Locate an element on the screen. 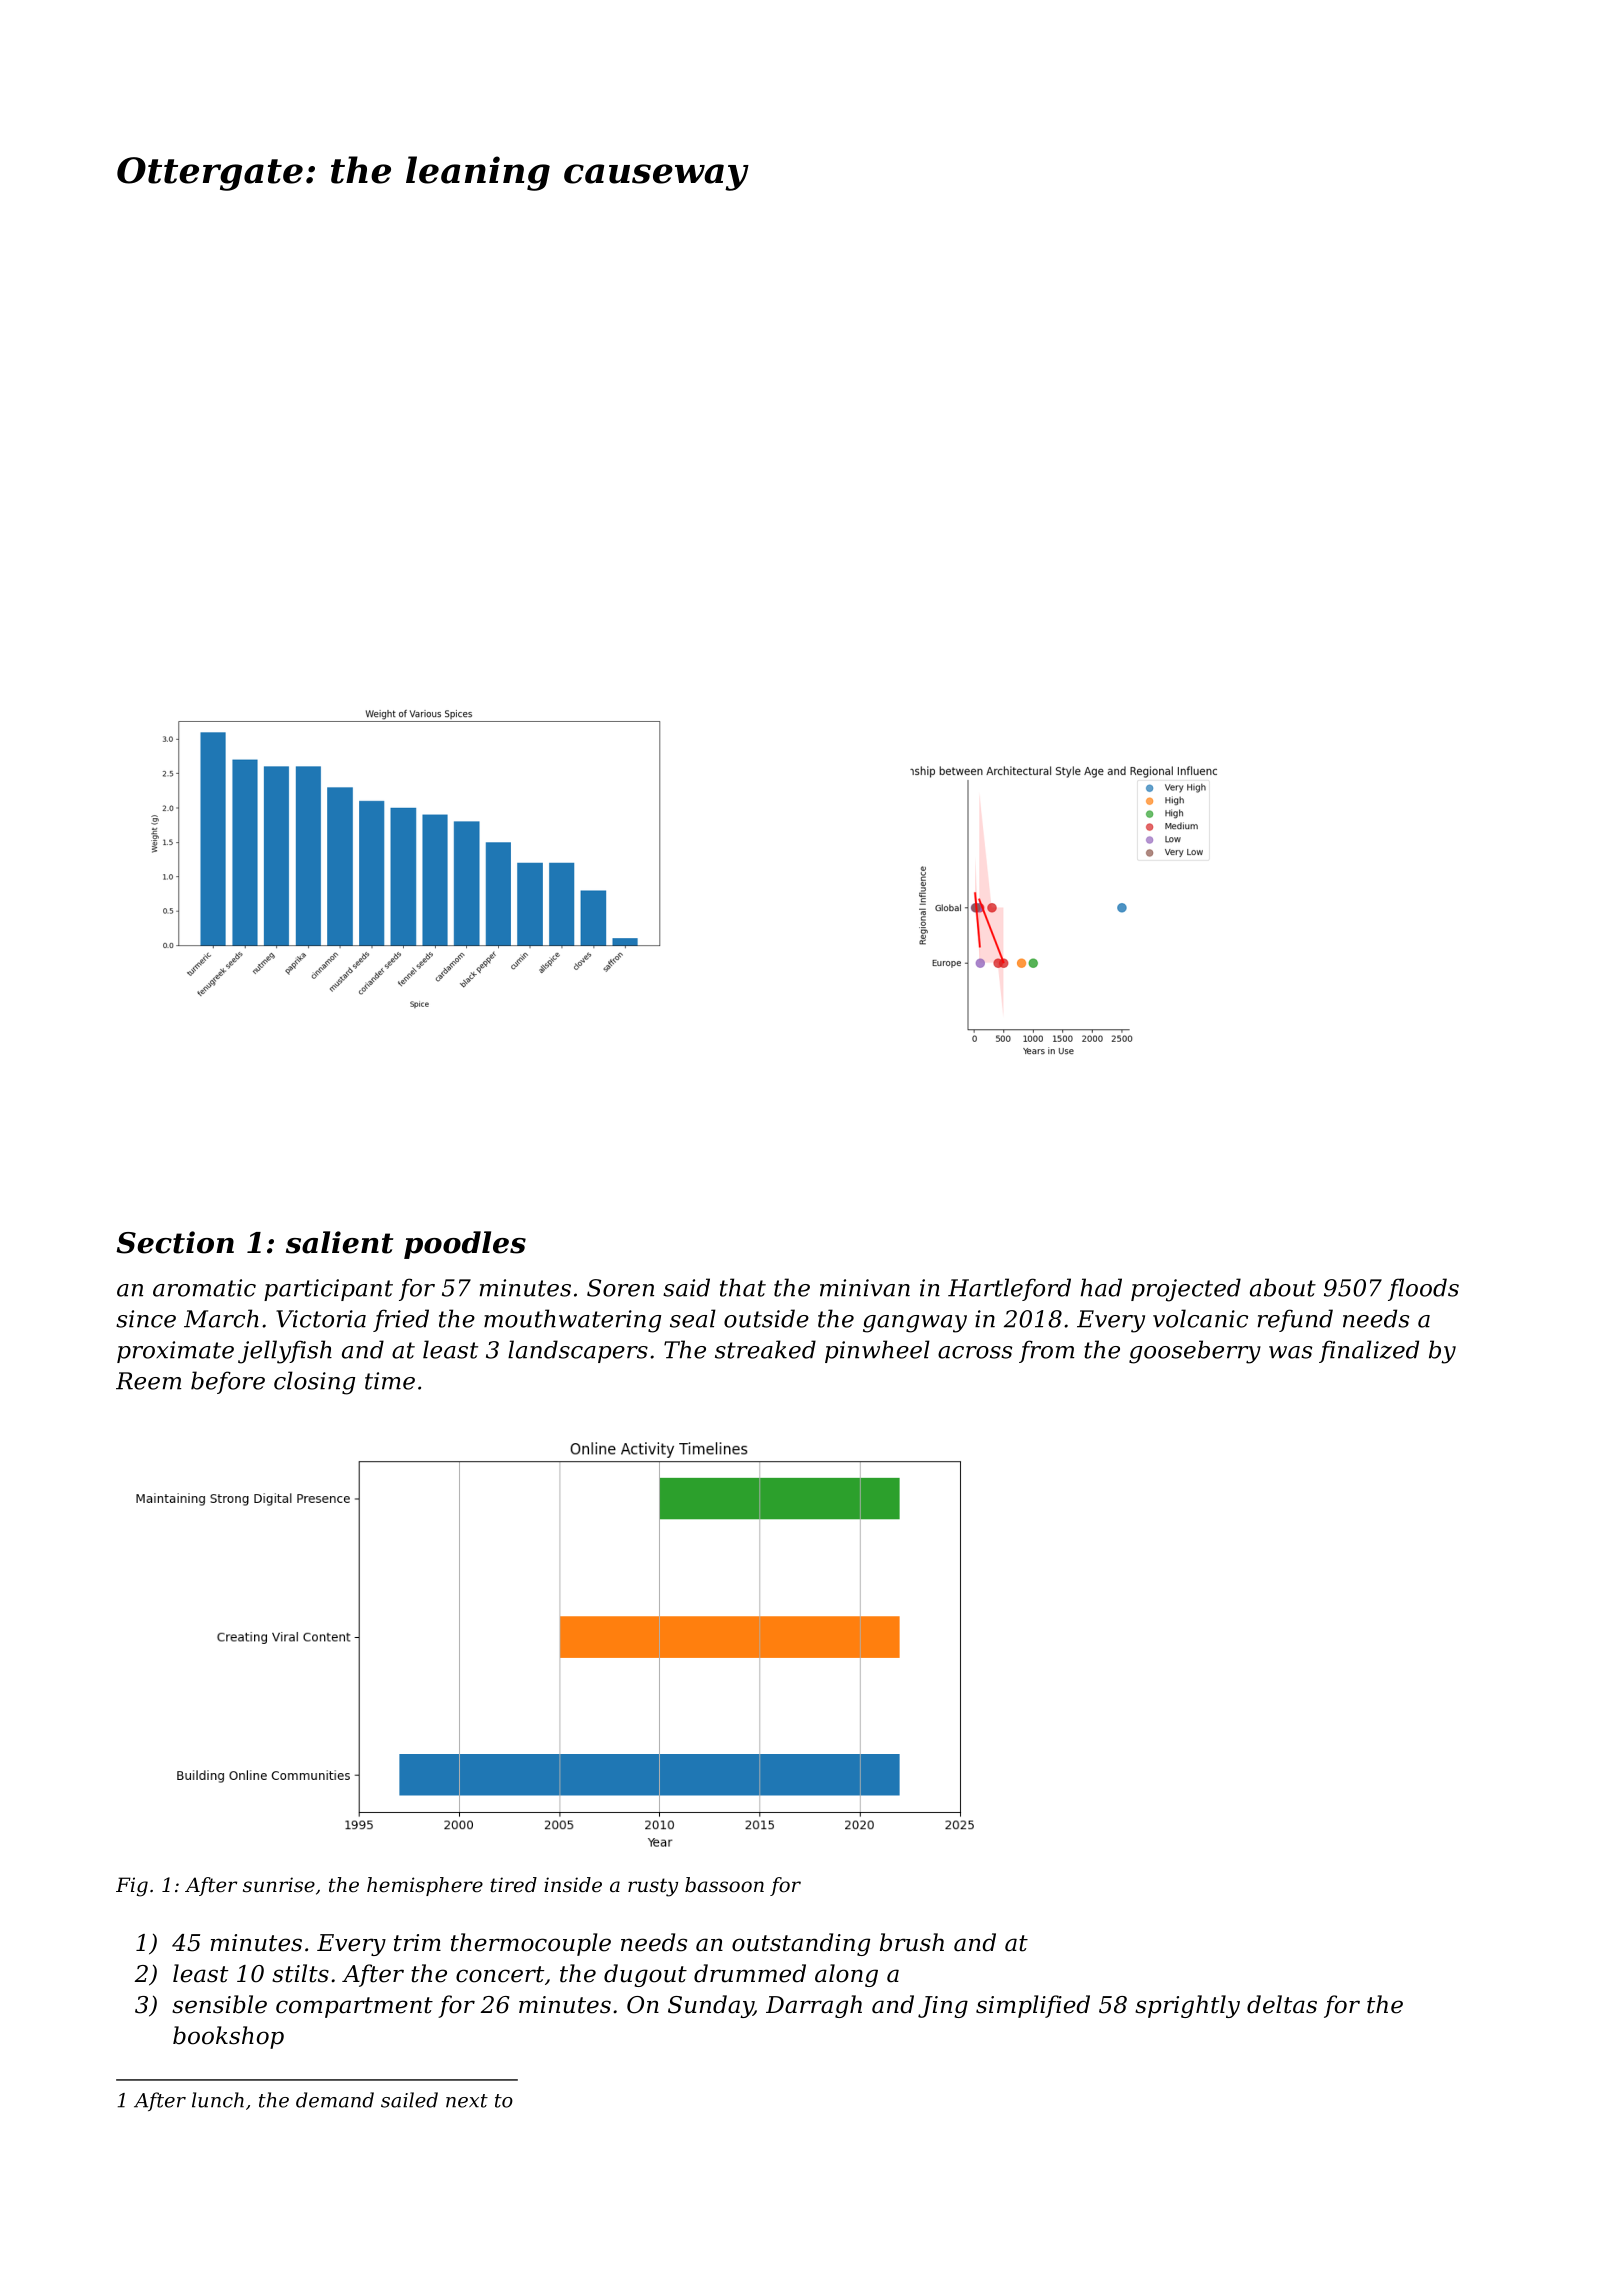 The width and height of the screenshot is (1620, 2292). closing is located at coordinates (314, 1383).
